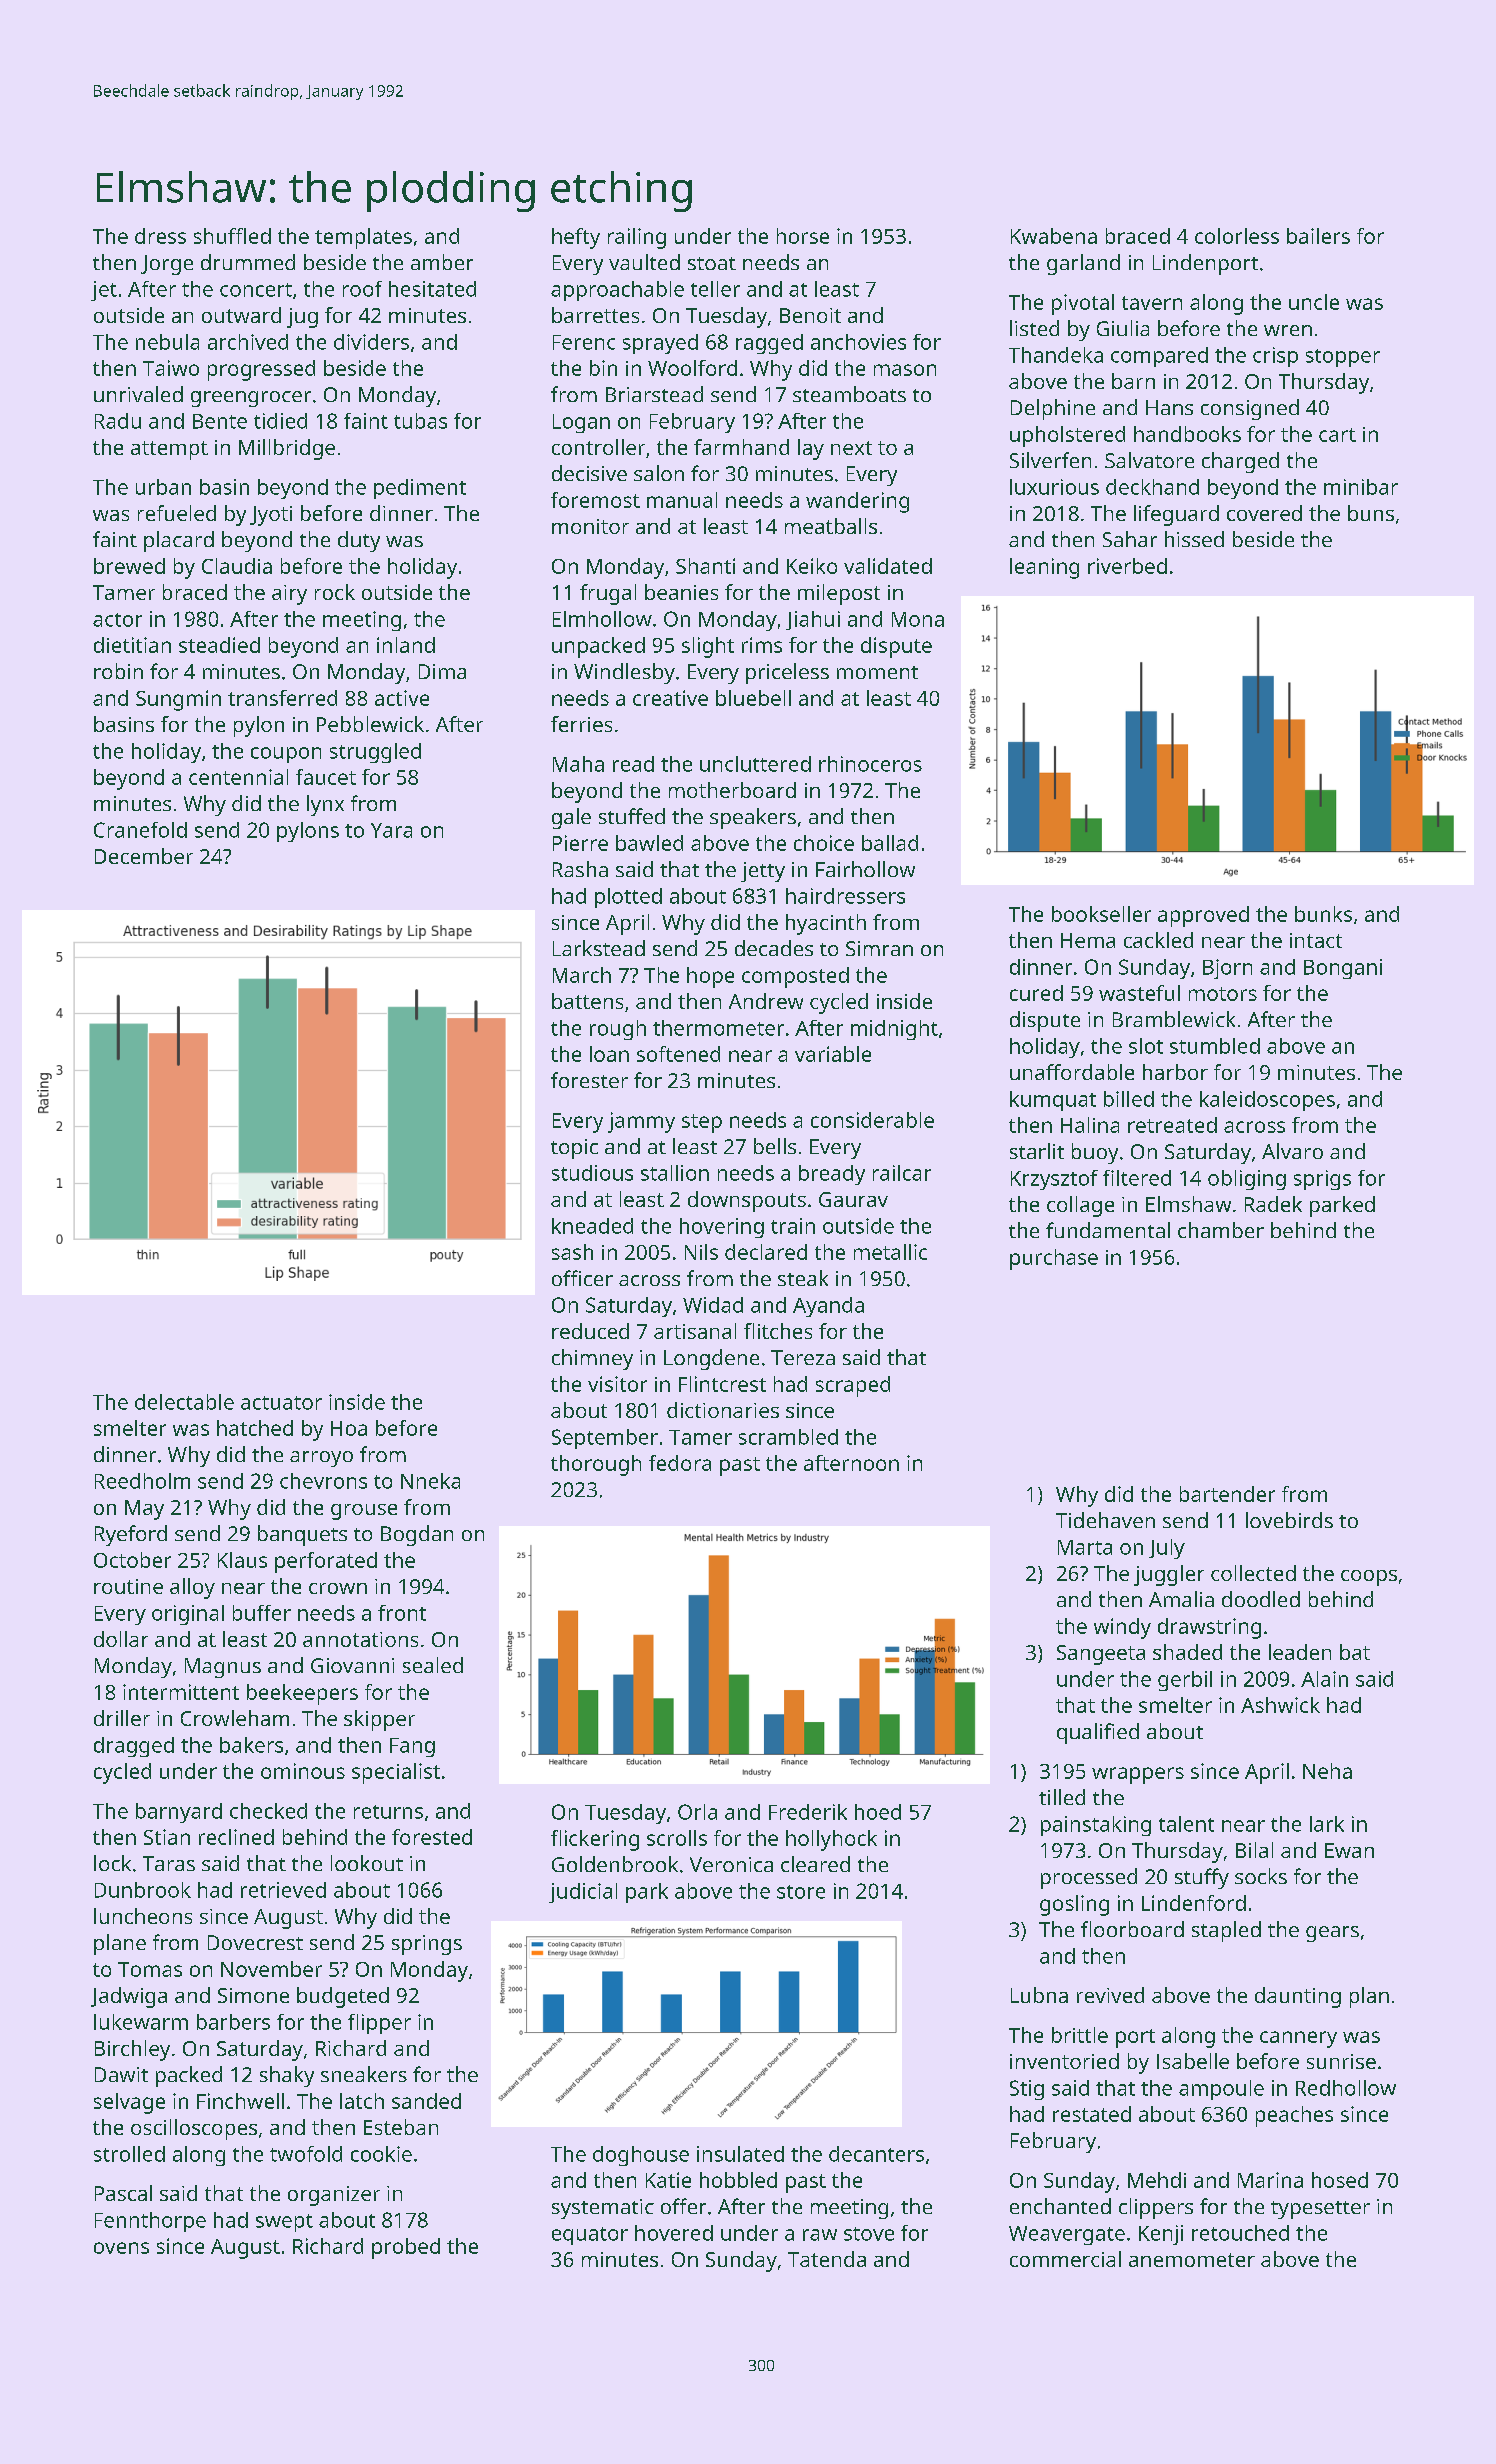 This screenshot has height=2464, width=1496. I want to click on Kwabena, so click(1054, 236).
